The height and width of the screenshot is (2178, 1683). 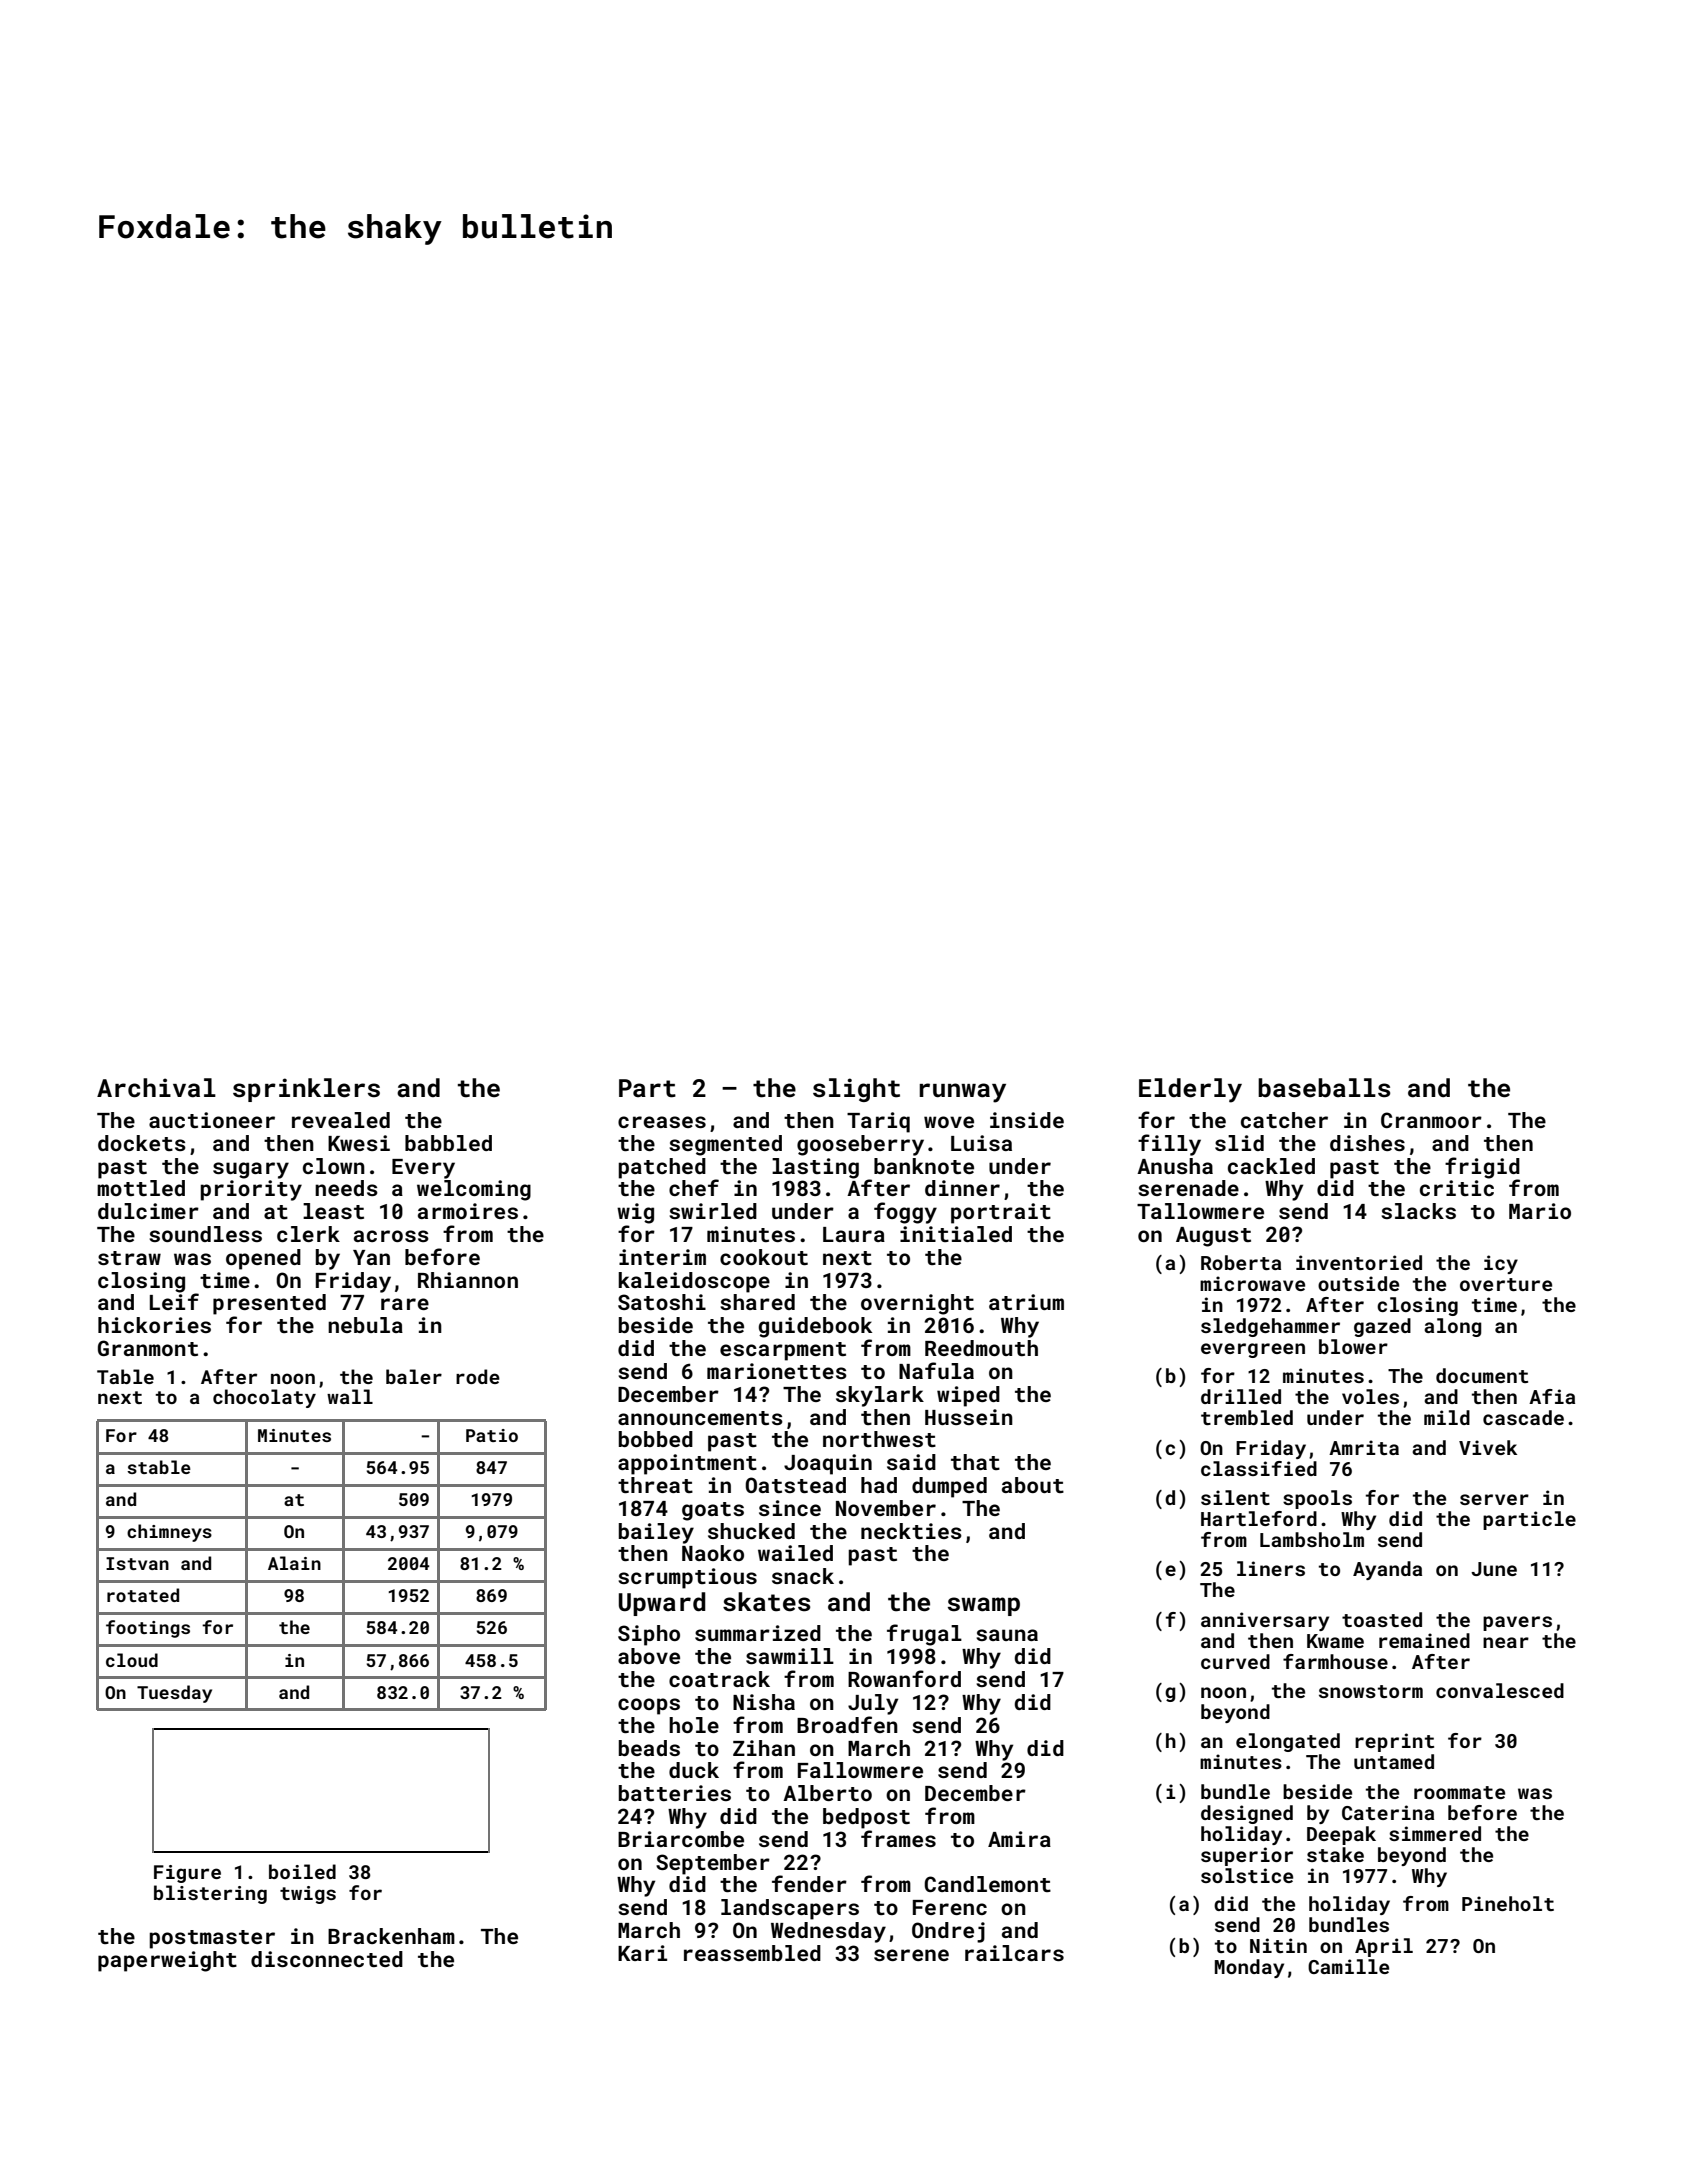 What do you see at coordinates (1239, 1143) in the screenshot?
I see `slid` at bounding box center [1239, 1143].
